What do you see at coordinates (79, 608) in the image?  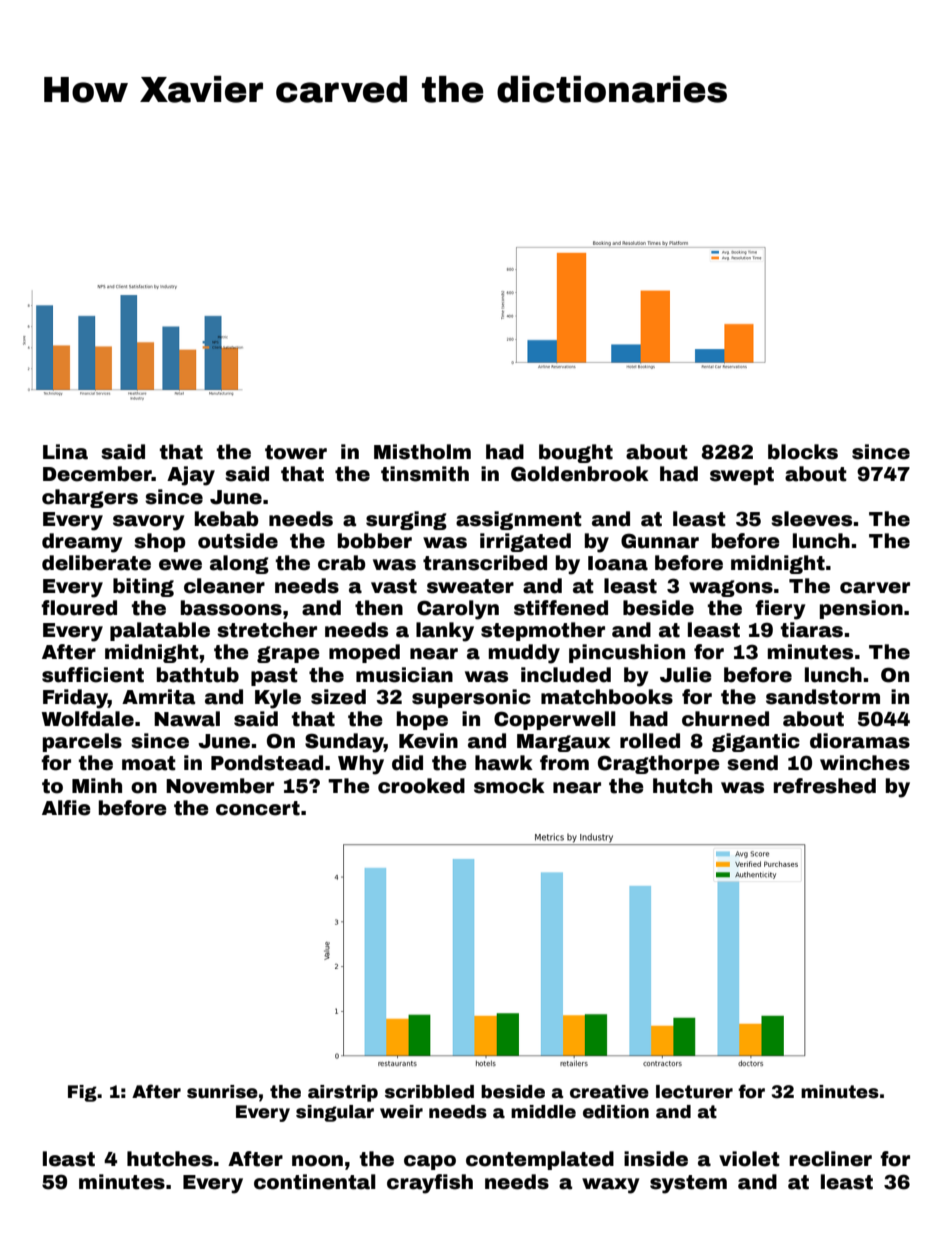 I see `floured` at bounding box center [79, 608].
